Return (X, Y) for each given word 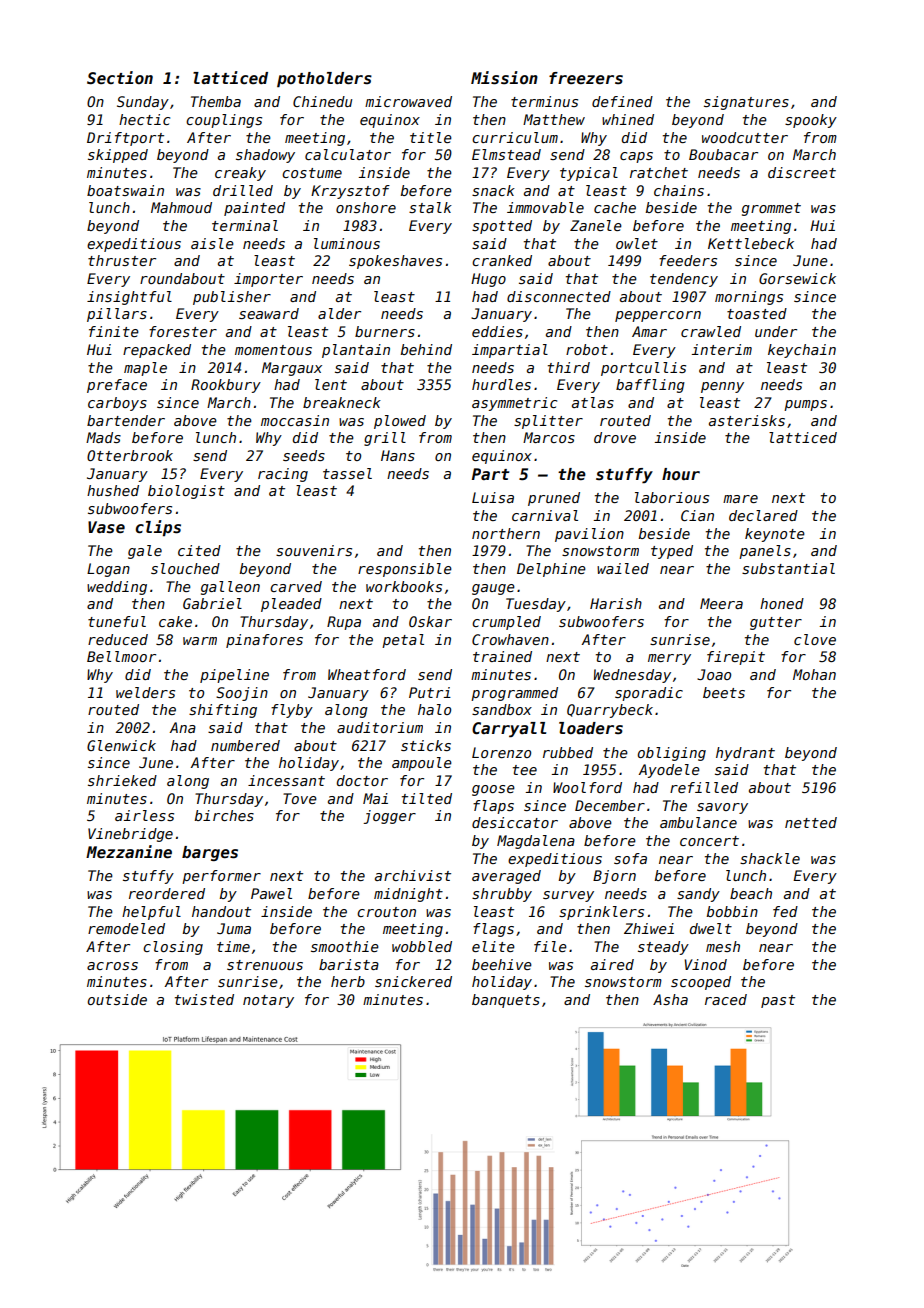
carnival (545, 515)
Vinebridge (130, 835)
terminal (245, 225)
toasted (757, 313)
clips (158, 528)
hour (681, 474)
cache (615, 207)
